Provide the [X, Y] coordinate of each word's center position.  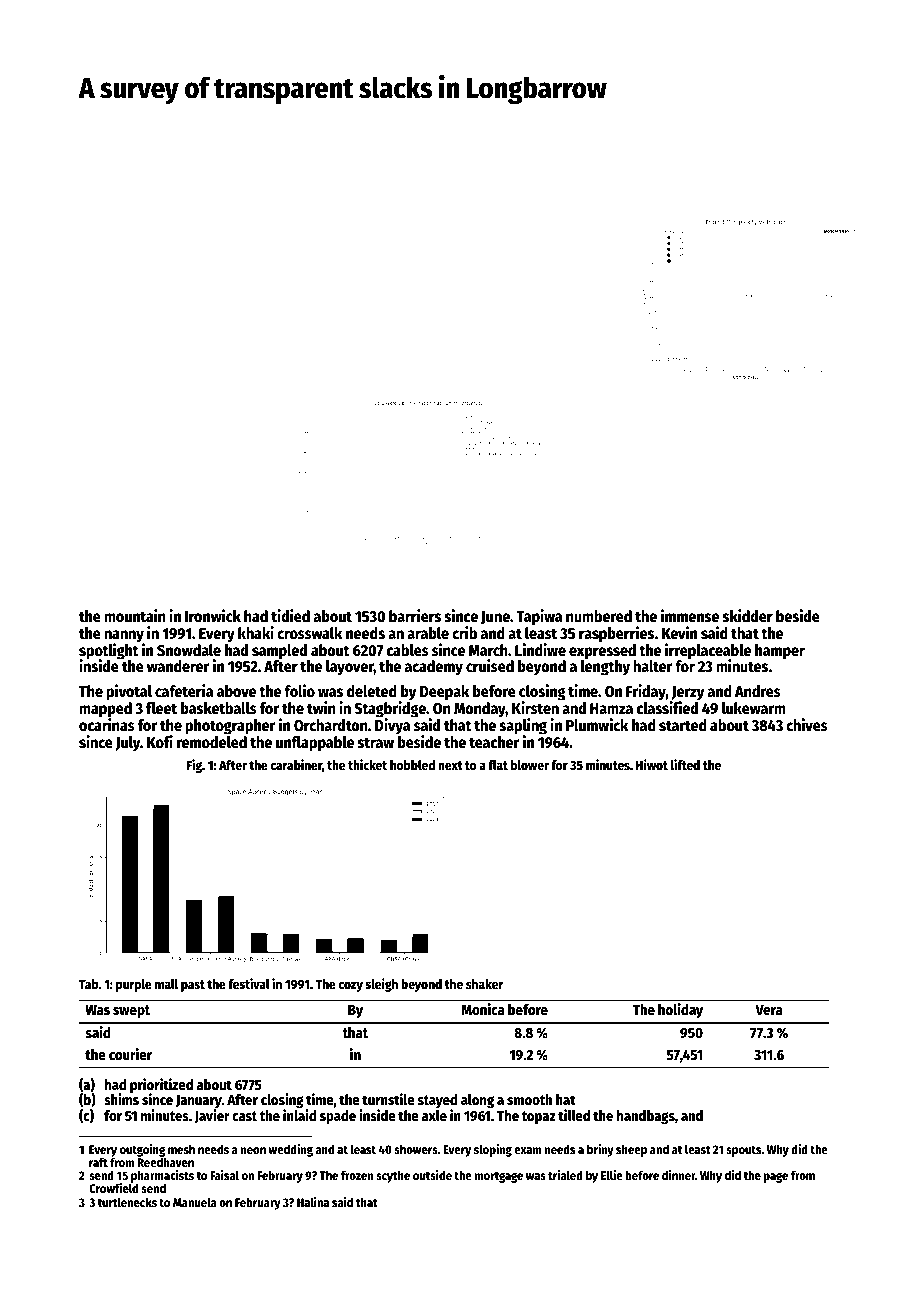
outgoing [142, 1150]
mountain [135, 615]
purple [134, 985]
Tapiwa [539, 617]
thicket [367, 764]
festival [249, 983]
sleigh [382, 985]
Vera [769, 1010]
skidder [748, 616]
